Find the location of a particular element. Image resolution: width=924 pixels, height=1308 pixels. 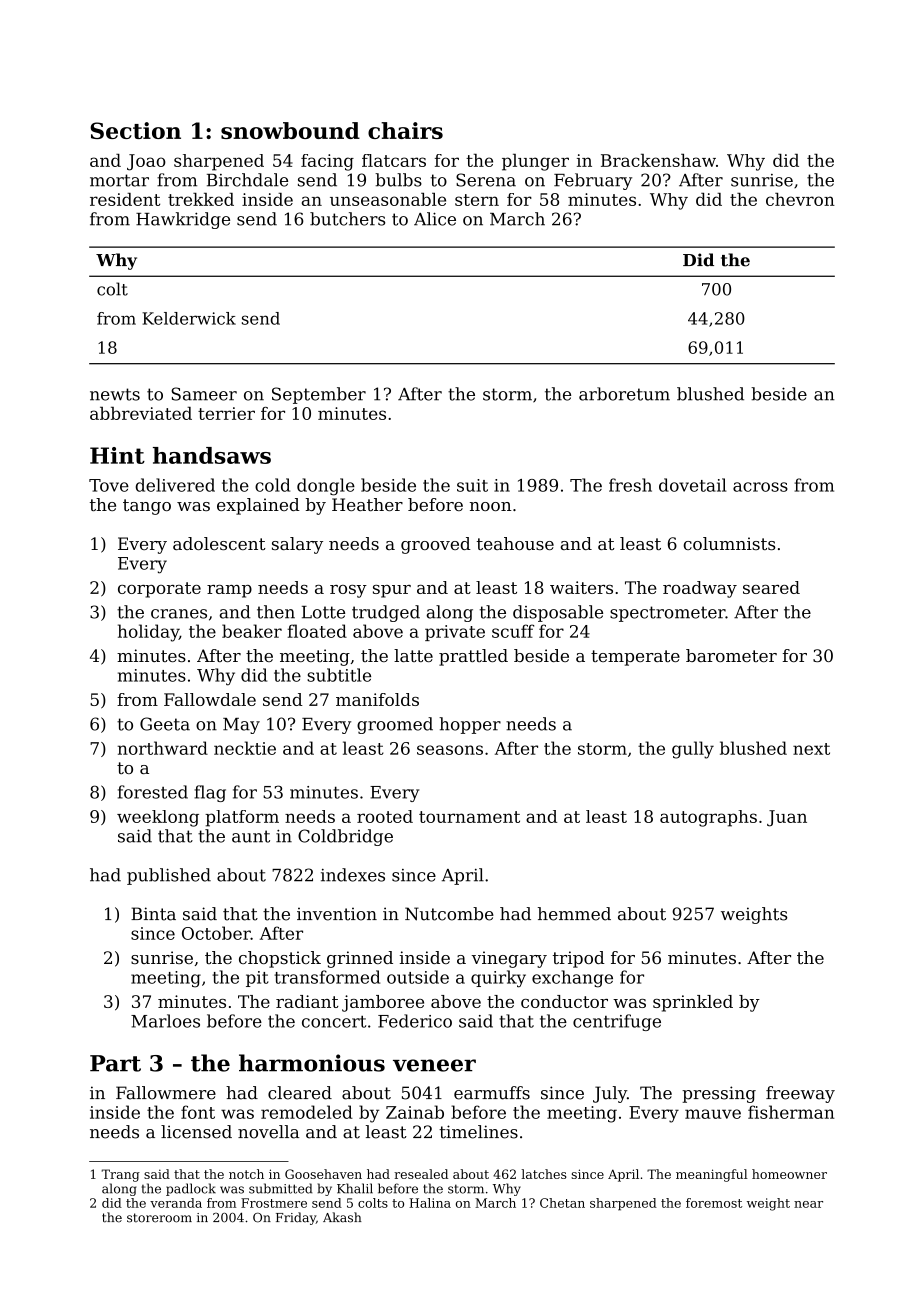

storeroom is located at coordinates (159, 1218).
